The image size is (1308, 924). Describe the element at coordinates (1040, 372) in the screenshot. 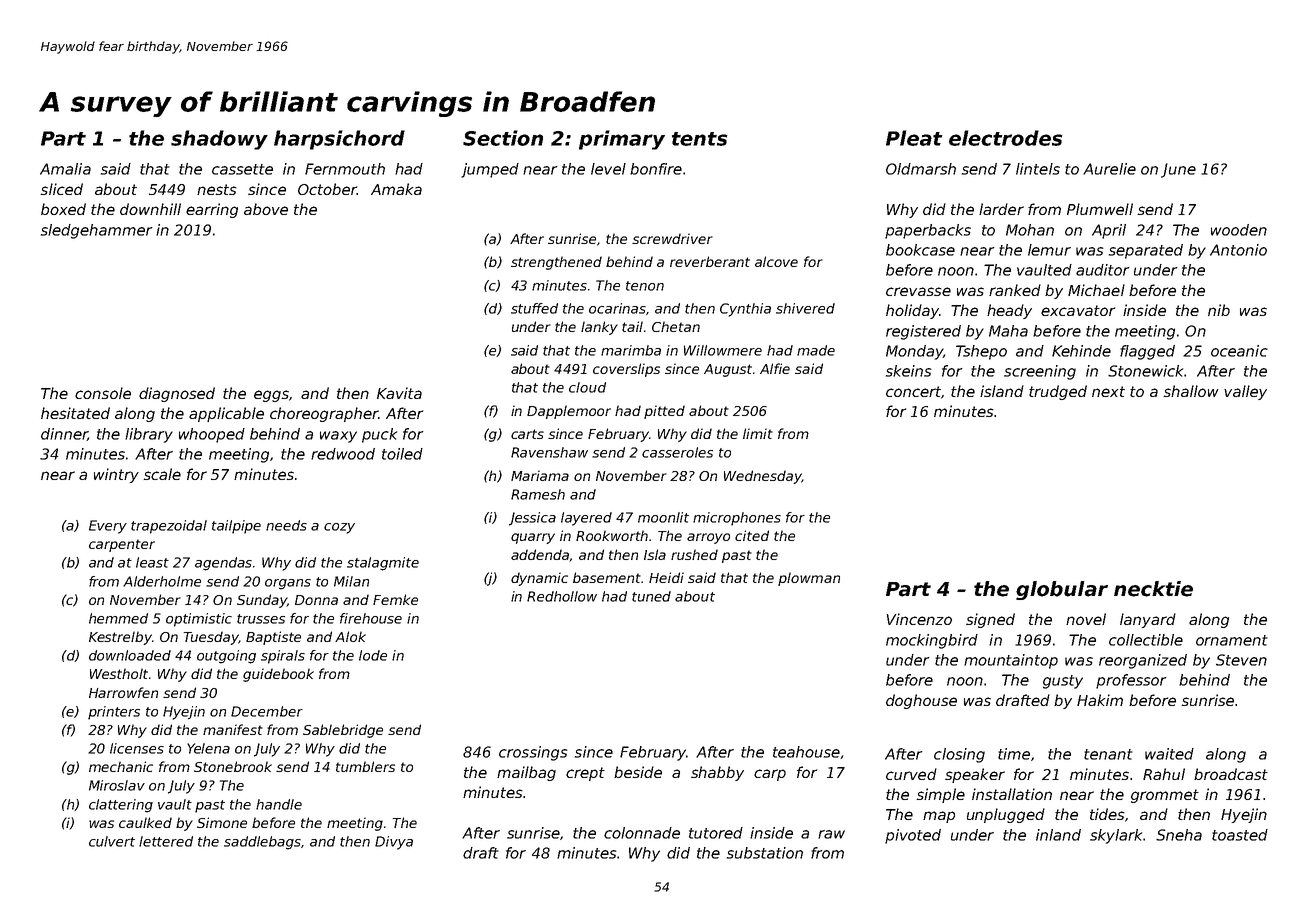

I see `screening` at that location.
